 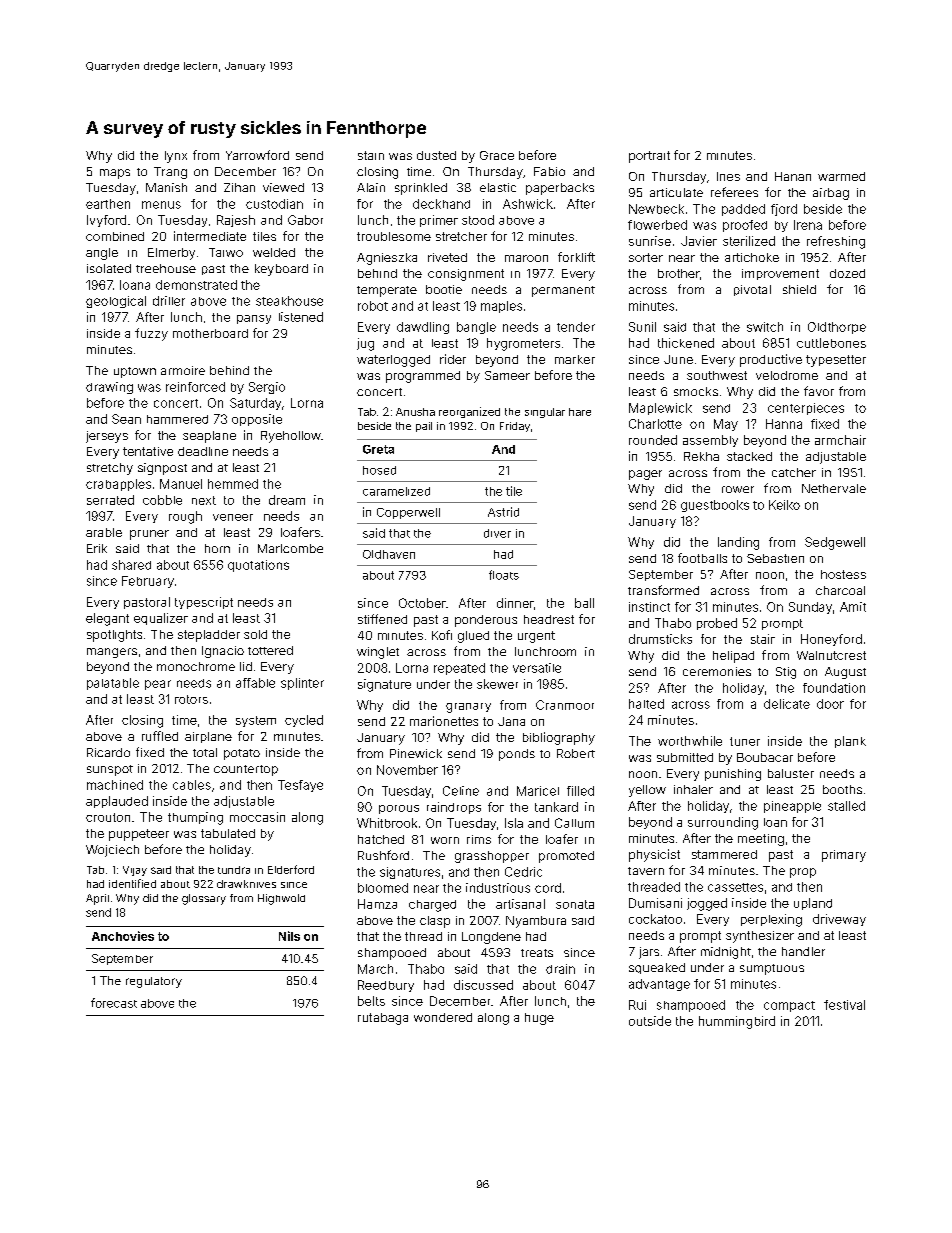 I want to click on treats, so click(x=537, y=953).
